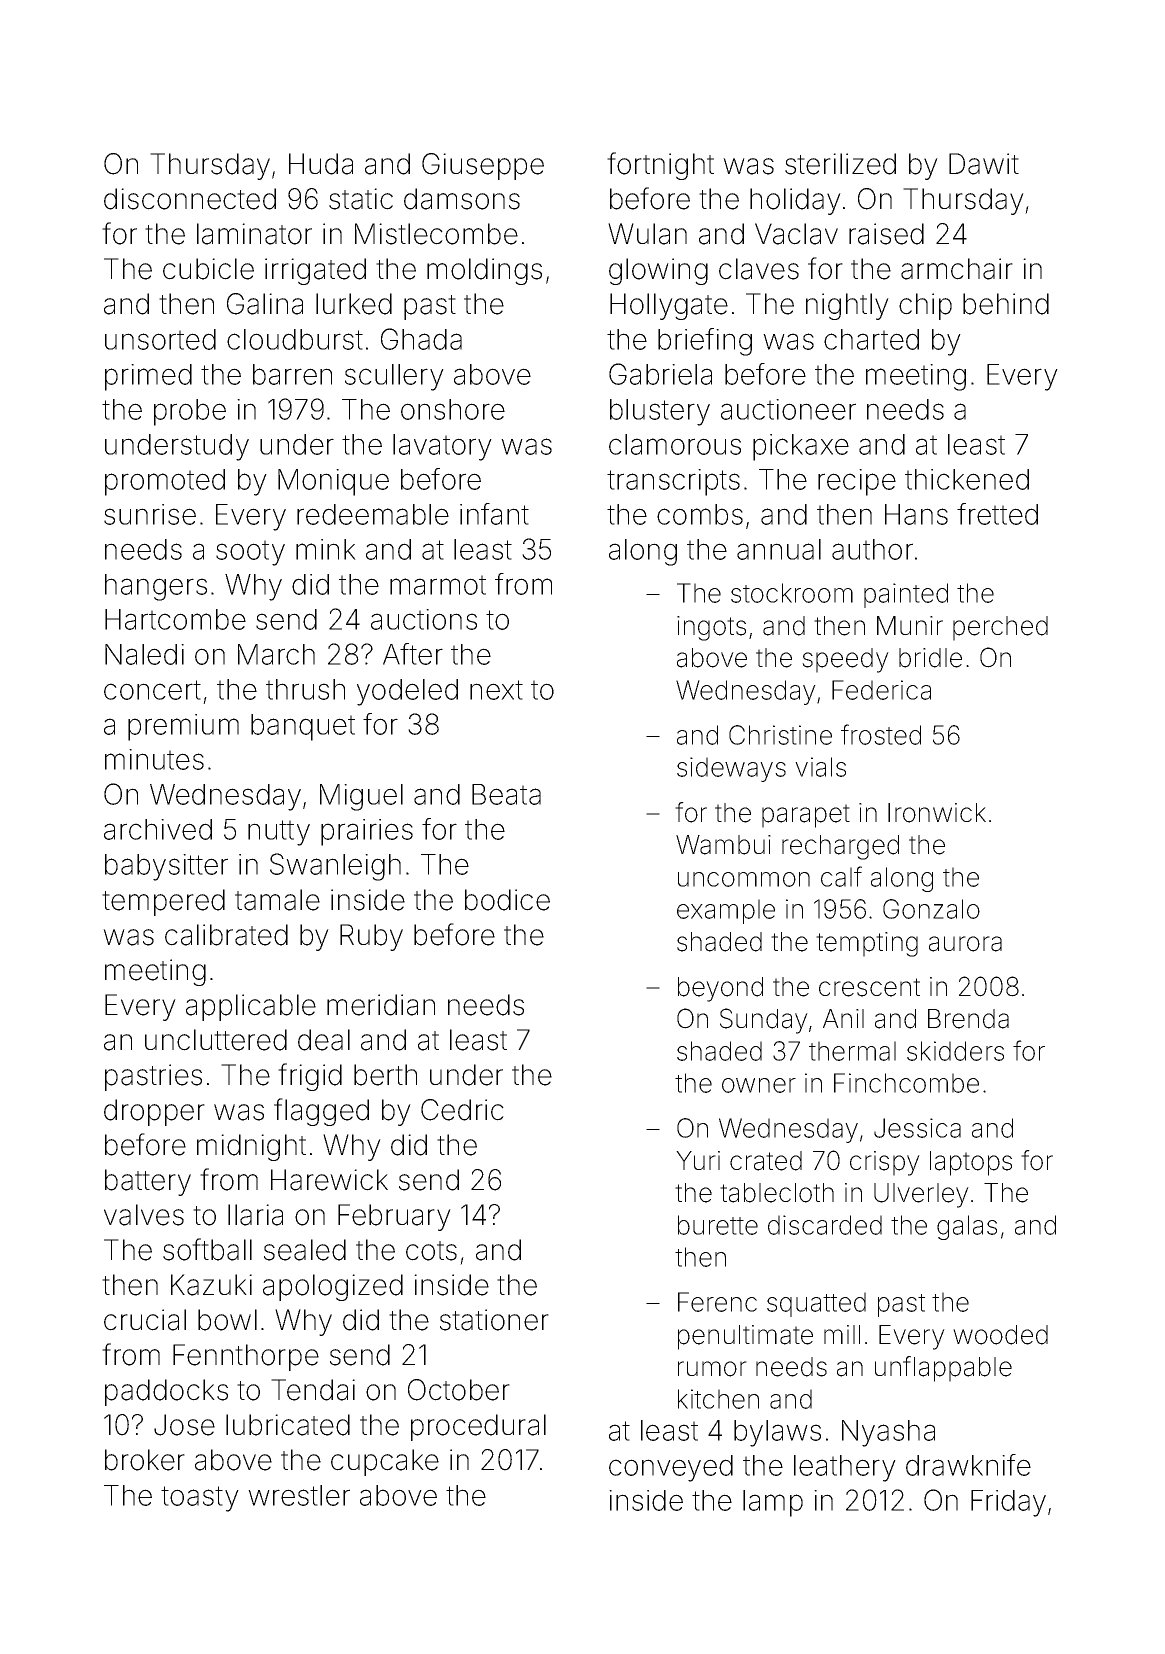 Image resolution: width=1165 pixels, height=1654 pixels. What do you see at coordinates (671, 1468) in the image?
I see `conveyed` at bounding box center [671, 1468].
